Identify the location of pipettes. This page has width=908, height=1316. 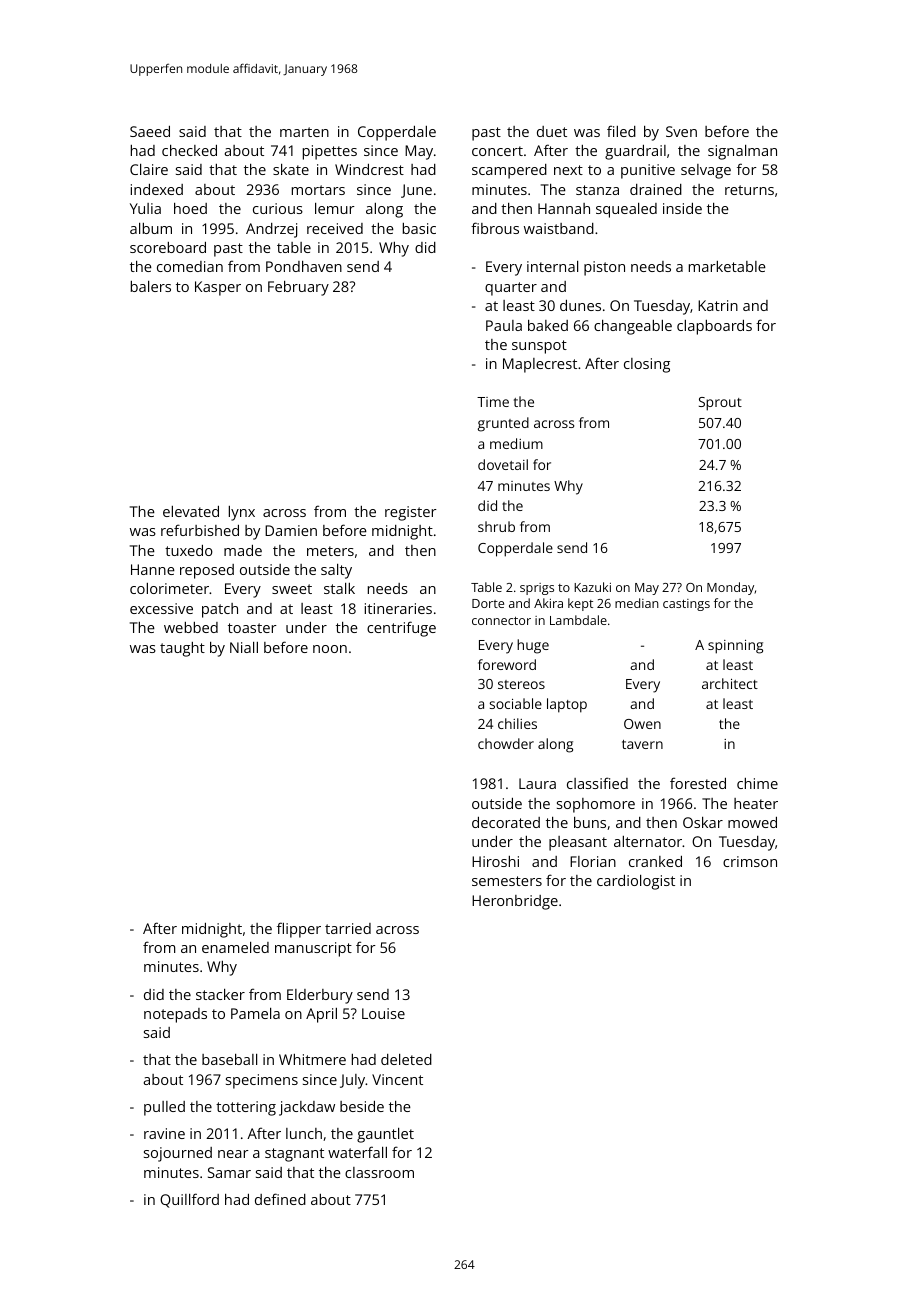
(330, 152).
